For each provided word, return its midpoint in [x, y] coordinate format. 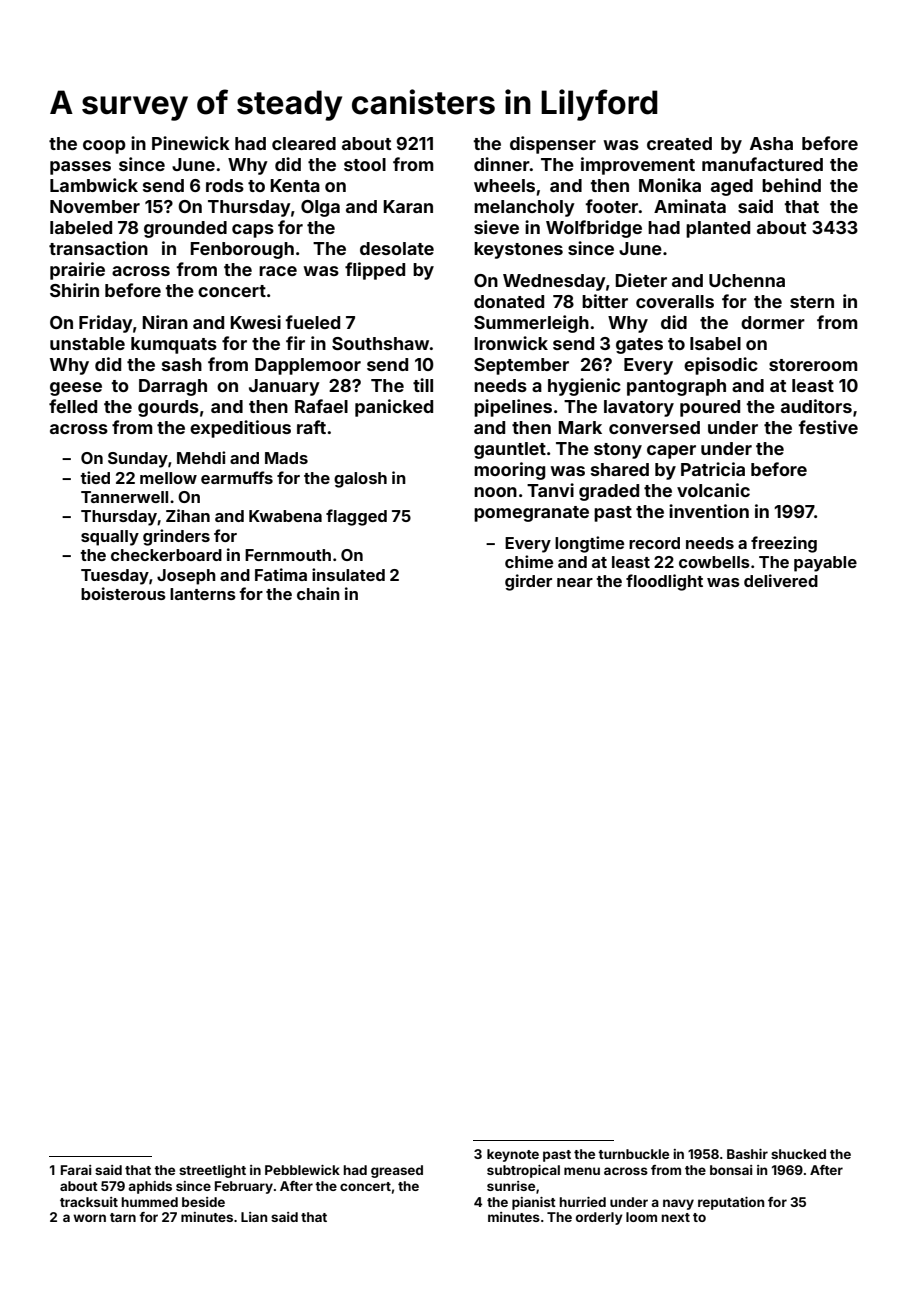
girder [528, 582]
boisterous [123, 593]
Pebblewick [302, 1170]
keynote [513, 1155]
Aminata [690, 206]
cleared [304, 143]
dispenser [553, 145]
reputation [731, 1203]
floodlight [664, 582]
